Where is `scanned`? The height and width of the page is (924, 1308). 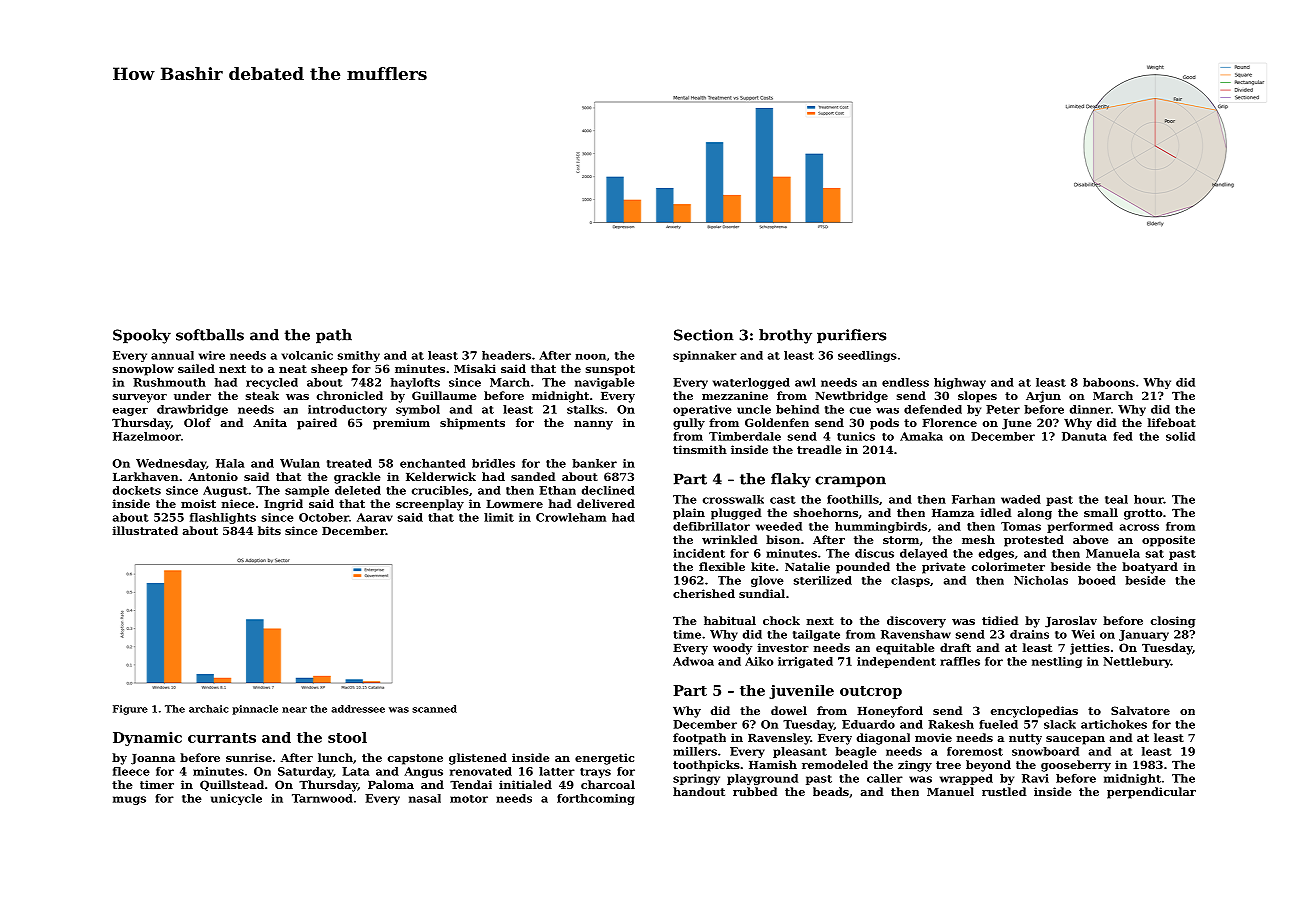 scanned is located at coordinates (434, 709).
